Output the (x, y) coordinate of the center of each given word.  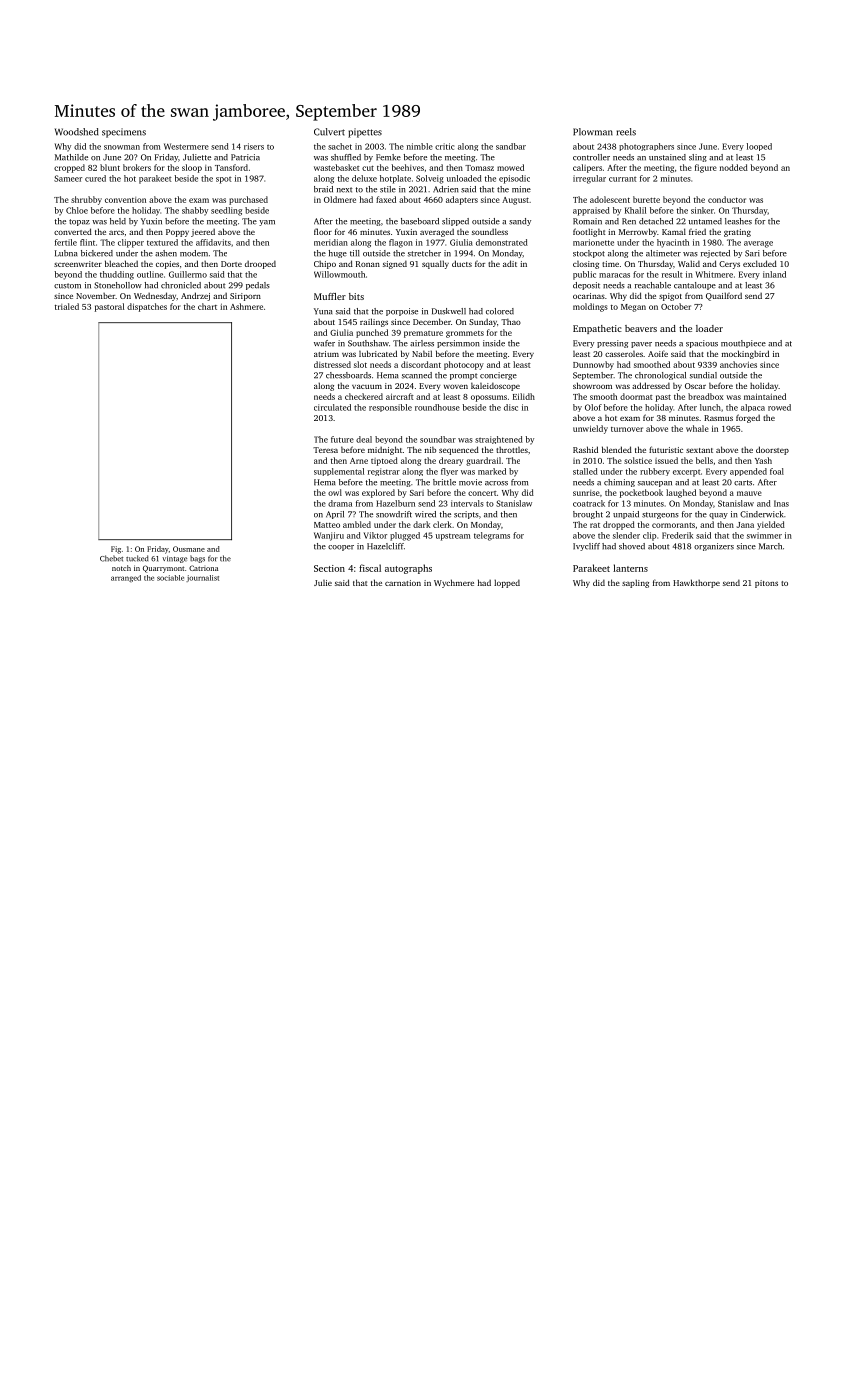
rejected (715, 254)
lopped (507, 583)
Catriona (203, 568)
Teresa (325, 450)
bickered (97, 253)
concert (482, 493)
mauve (749, 493)
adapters (462, 200)
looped (759, 147)
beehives (408, 167)
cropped (69, 168)
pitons (766, 584)
